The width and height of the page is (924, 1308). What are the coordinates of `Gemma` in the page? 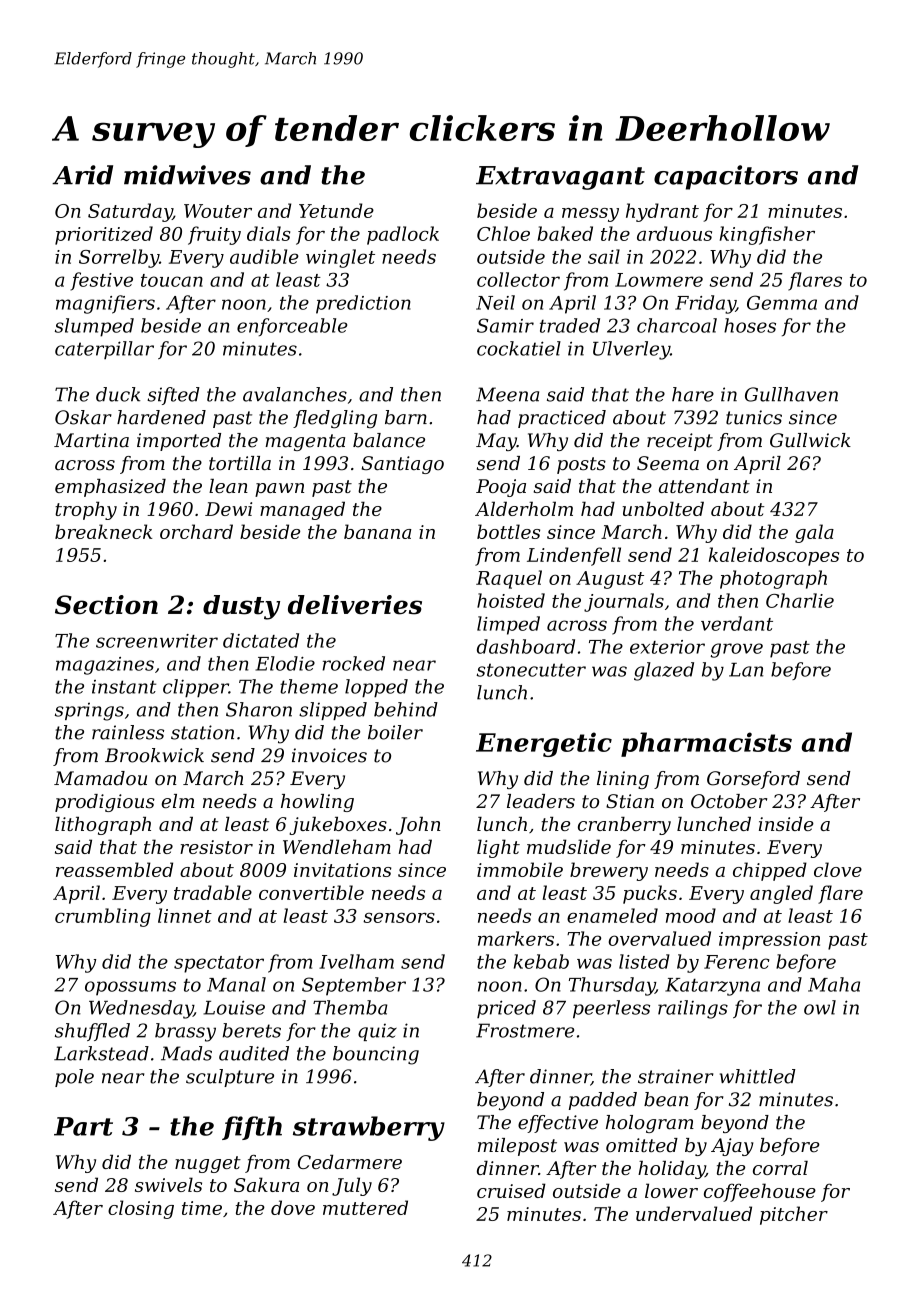 It's located at (782, 302).
